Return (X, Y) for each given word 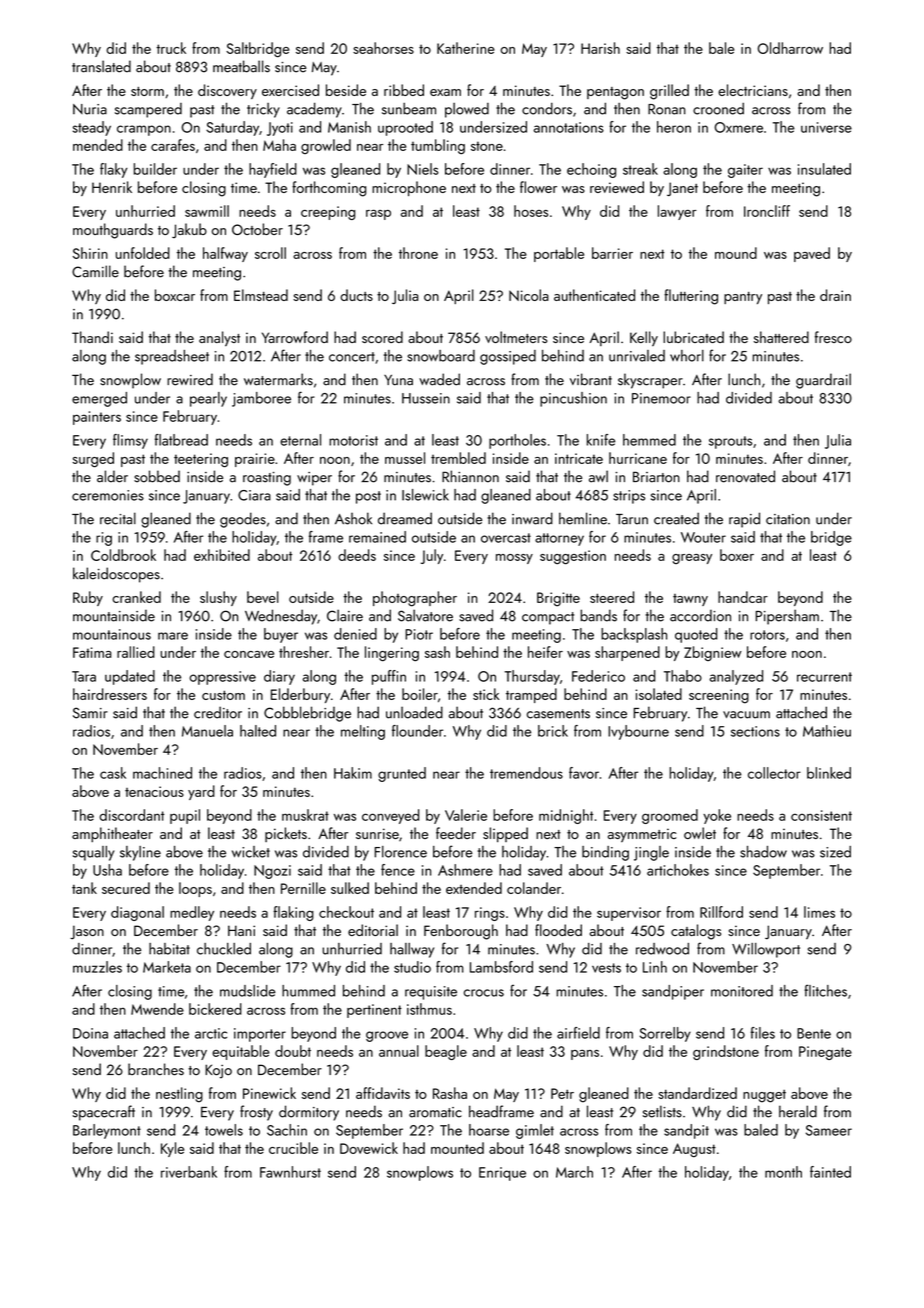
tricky (263, 110)
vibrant (591, 379)
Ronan (667, 109)
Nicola (529, 295)
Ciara (254, 495)
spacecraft (104, 1113)
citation (788, 519)
